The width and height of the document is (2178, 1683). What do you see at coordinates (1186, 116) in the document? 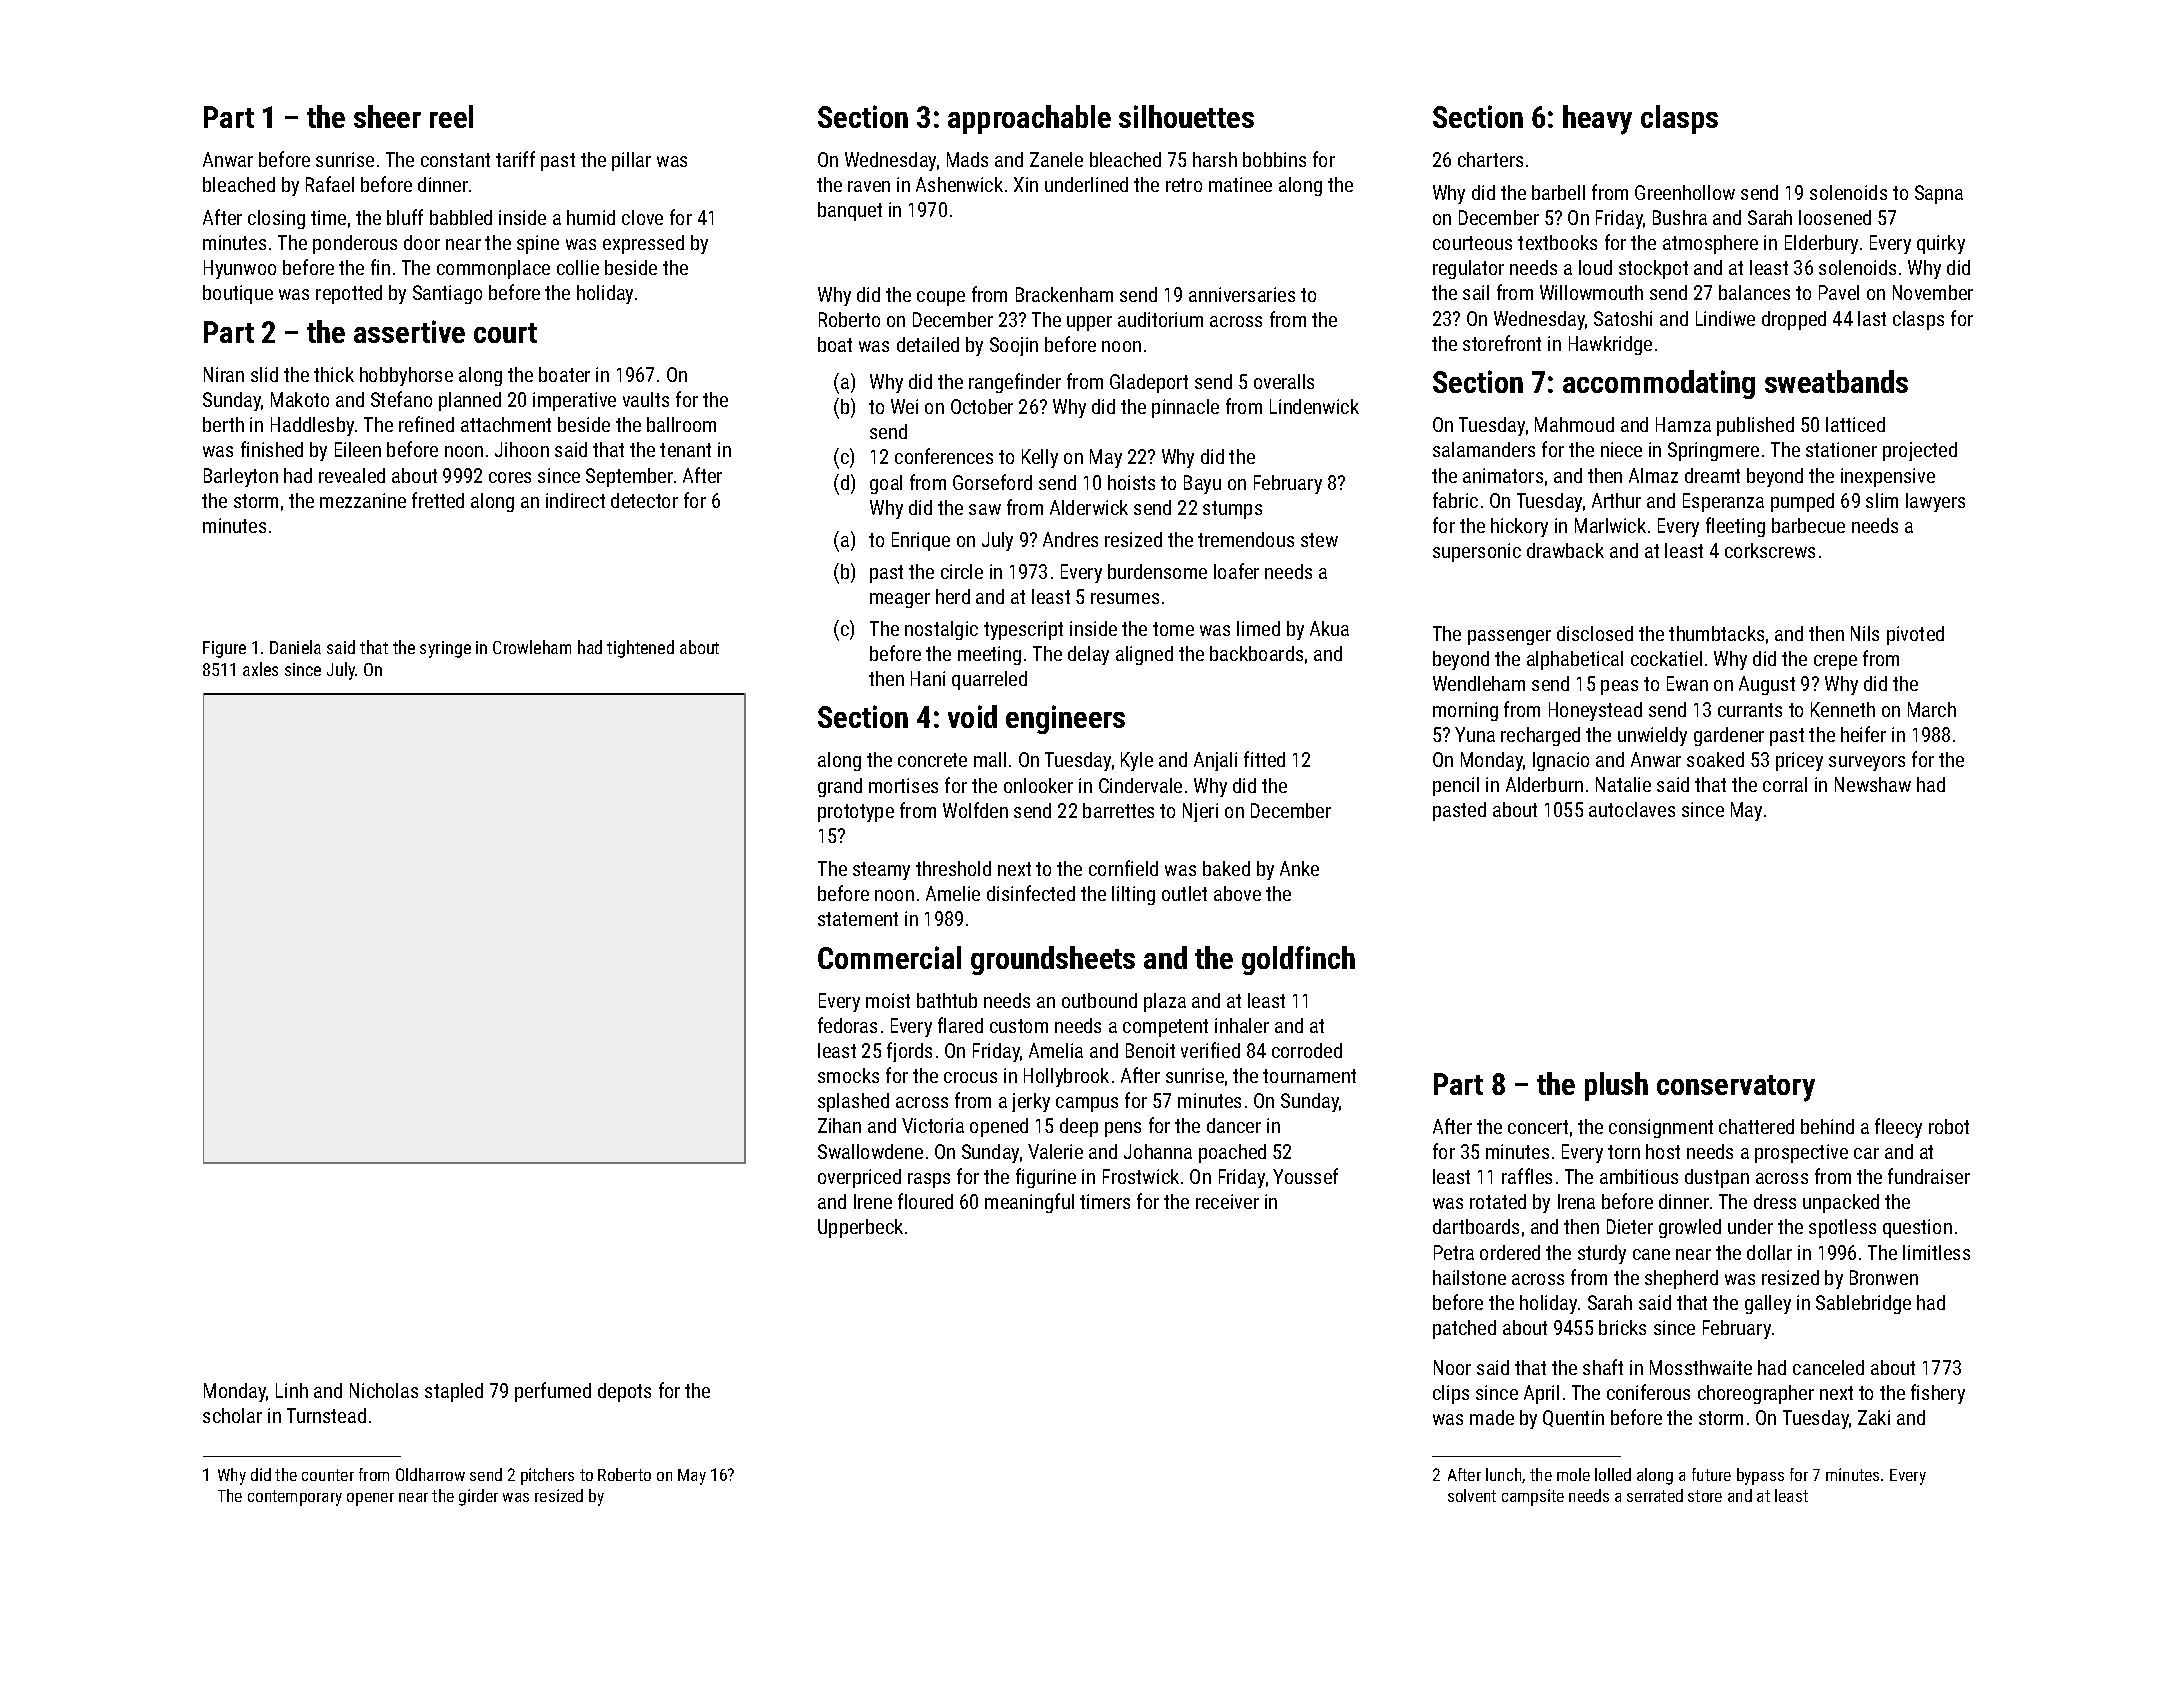
I see `silhouettes` at bounding box center [1186, 116].
